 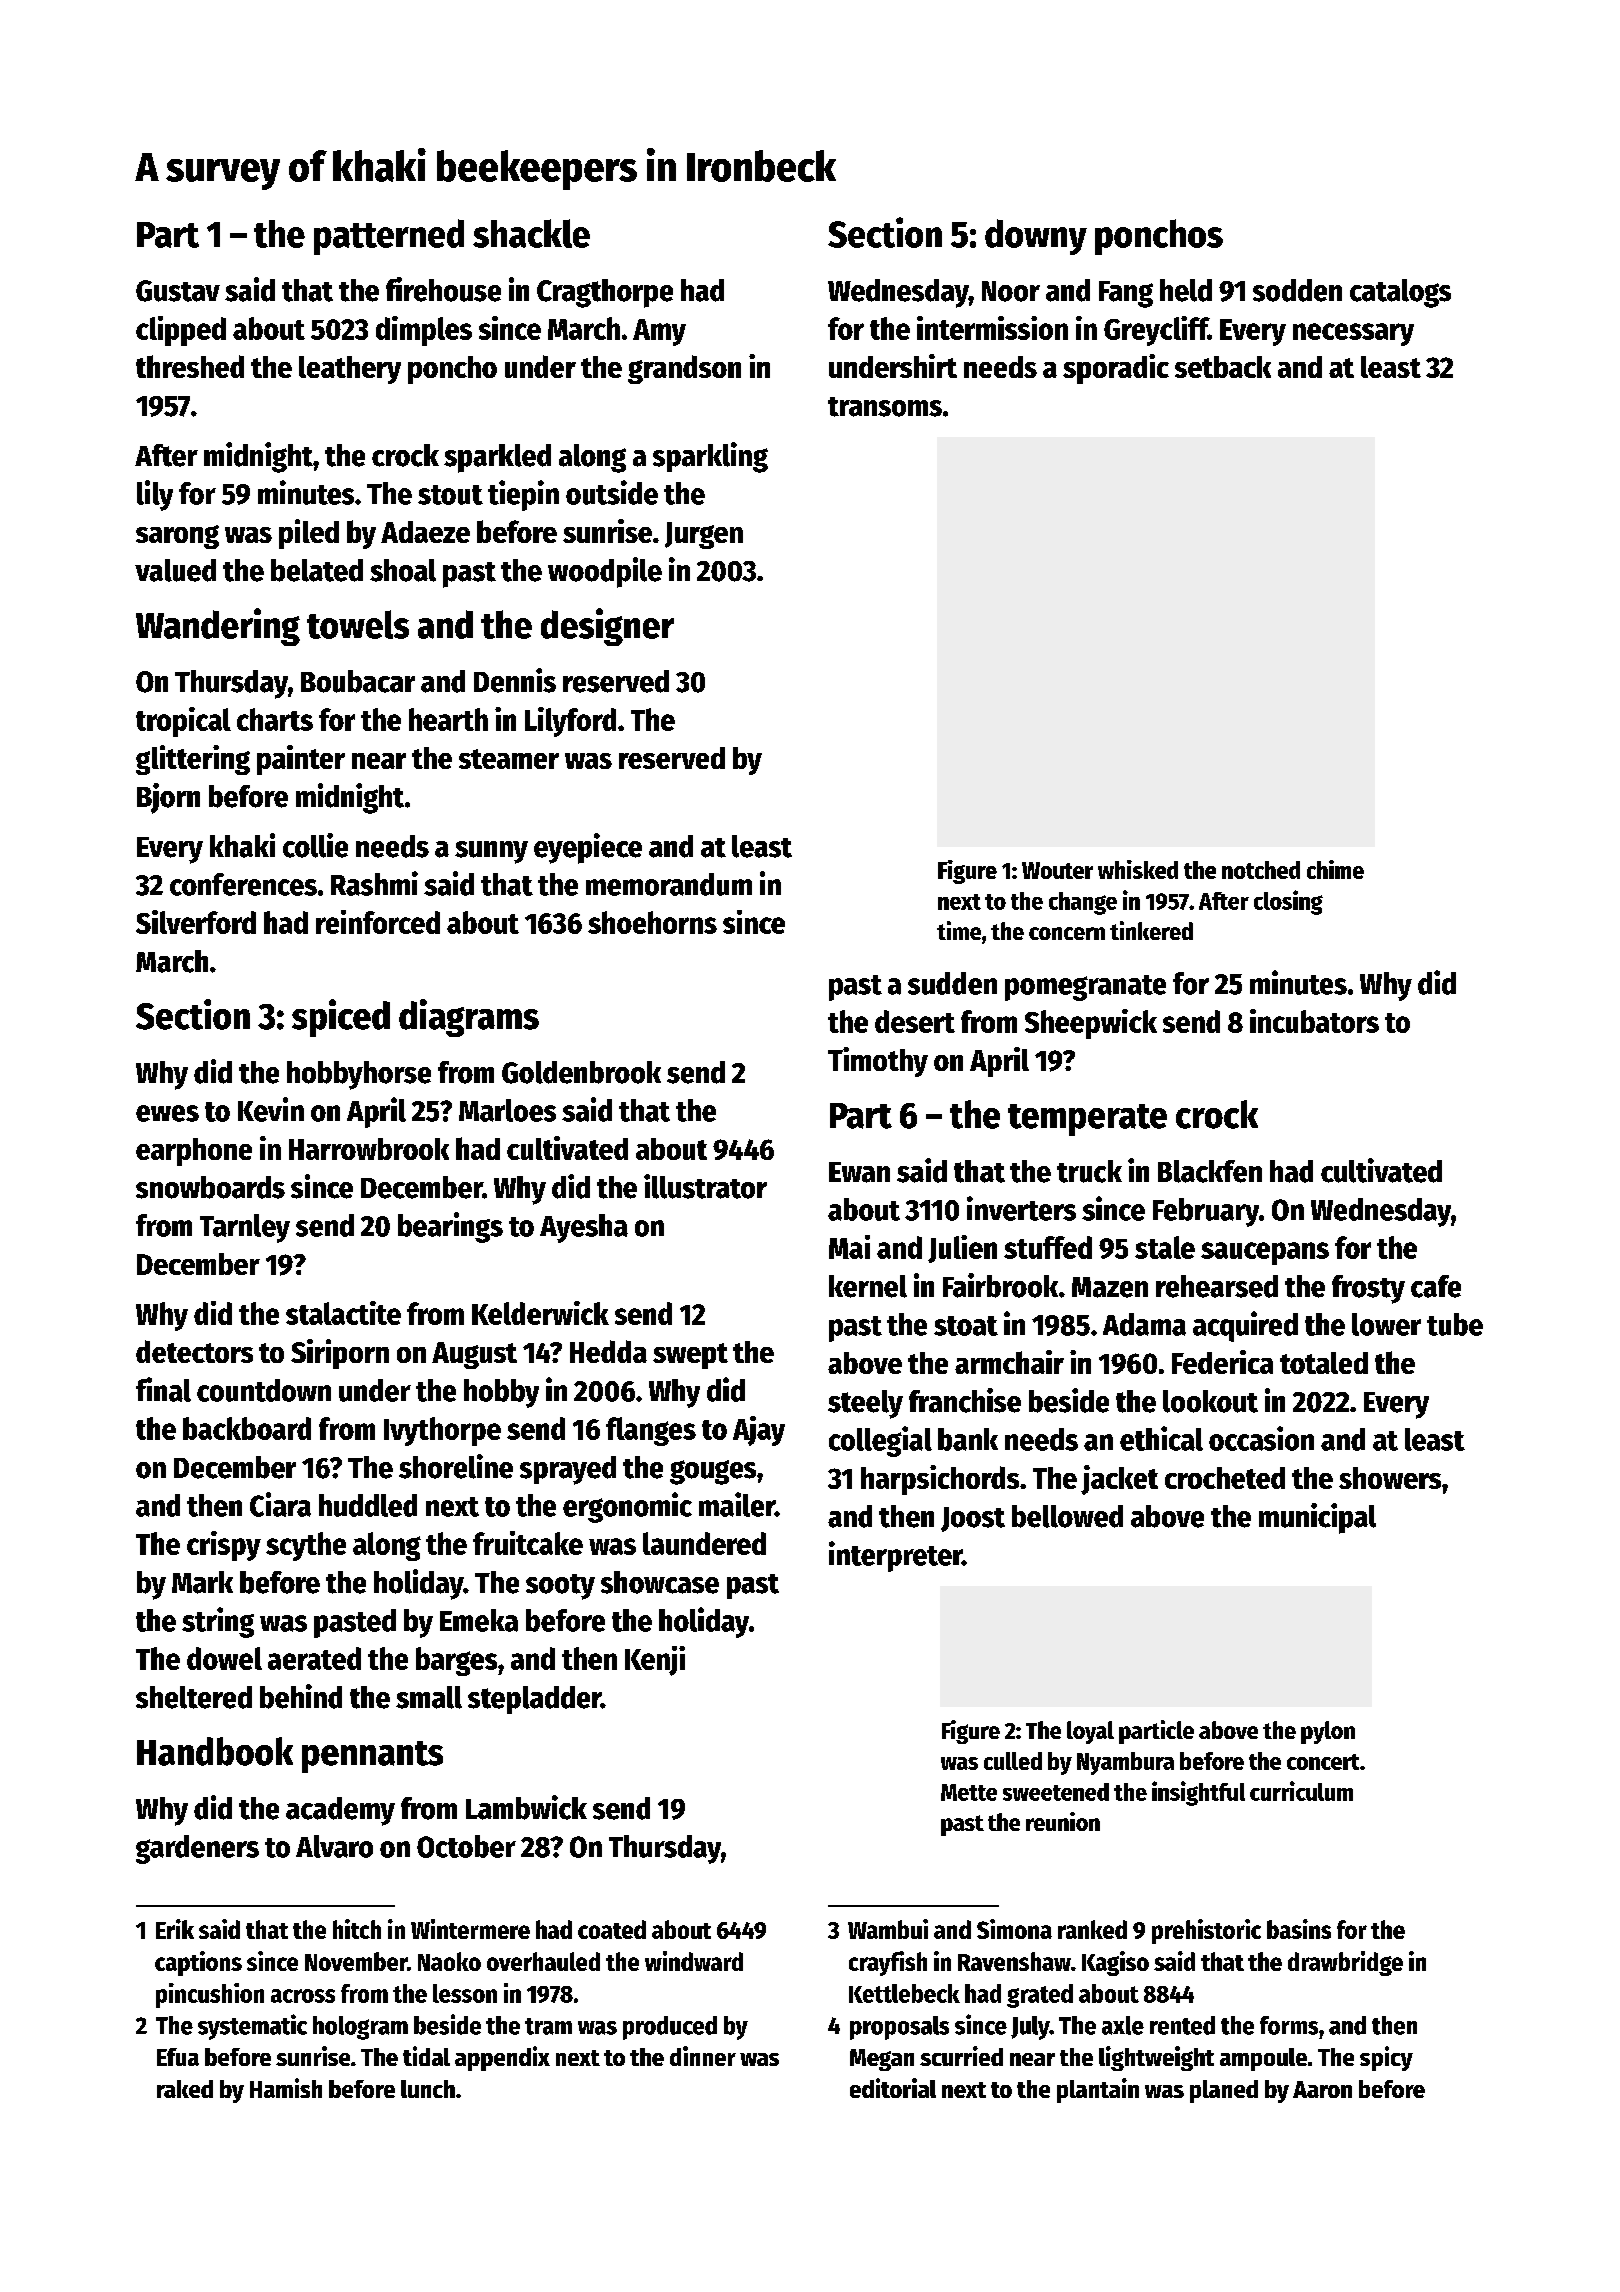 I want to click on editorial, so click(x=893, y=2088).
